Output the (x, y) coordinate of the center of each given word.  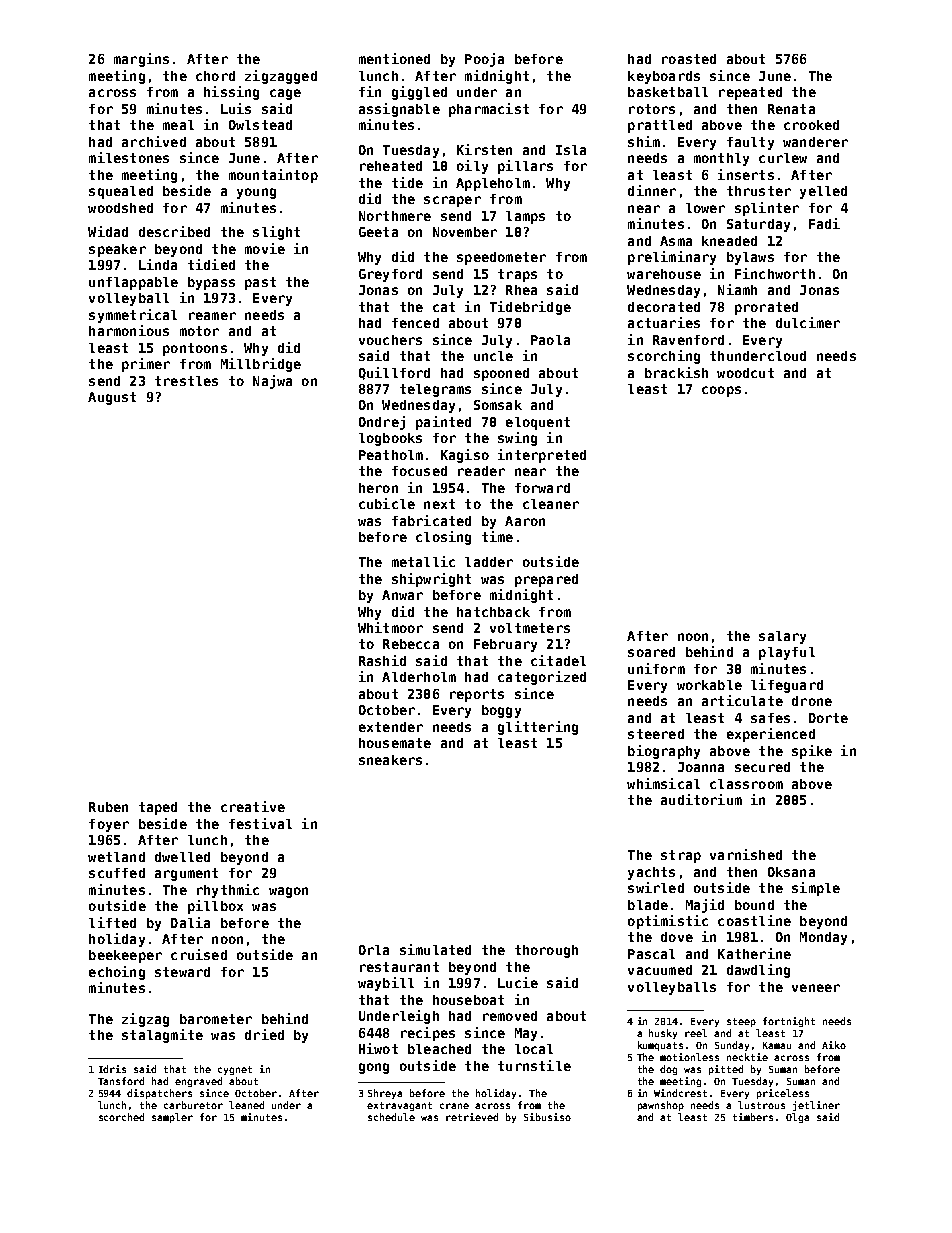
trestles (186, 381)
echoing (117, 973)
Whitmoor (390, 627)
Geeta (378, 232)
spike (812, 752)
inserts (746, 174)
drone (812, 701)
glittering (538, 728)
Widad (108, 231)
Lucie (518, 982)
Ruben (108, 807)
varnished (746, 854)
